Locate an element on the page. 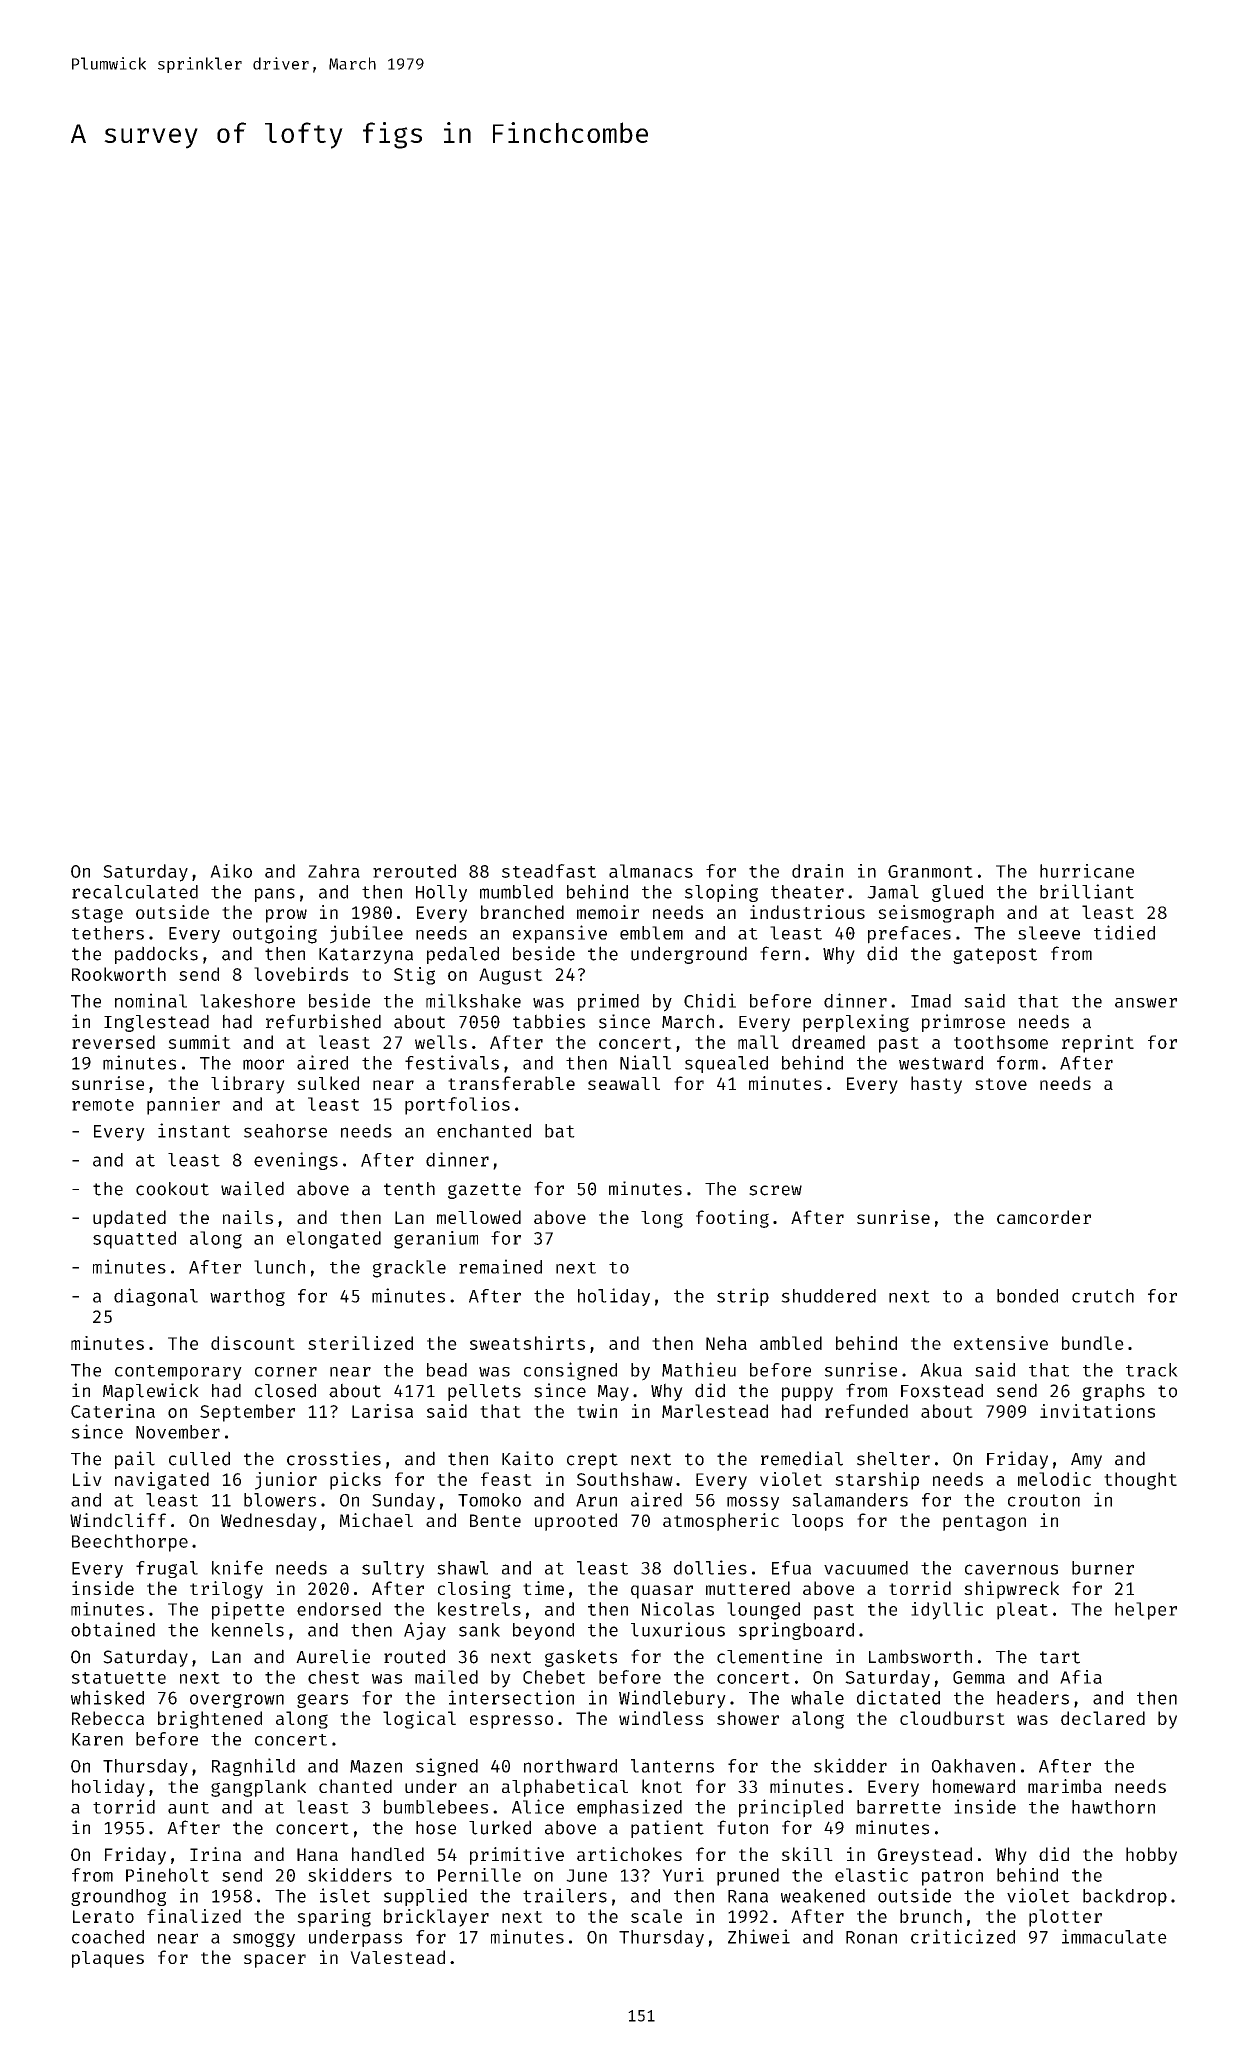 This image has width=1254, height=2065. shower is located at coordinates (748, 1718).
